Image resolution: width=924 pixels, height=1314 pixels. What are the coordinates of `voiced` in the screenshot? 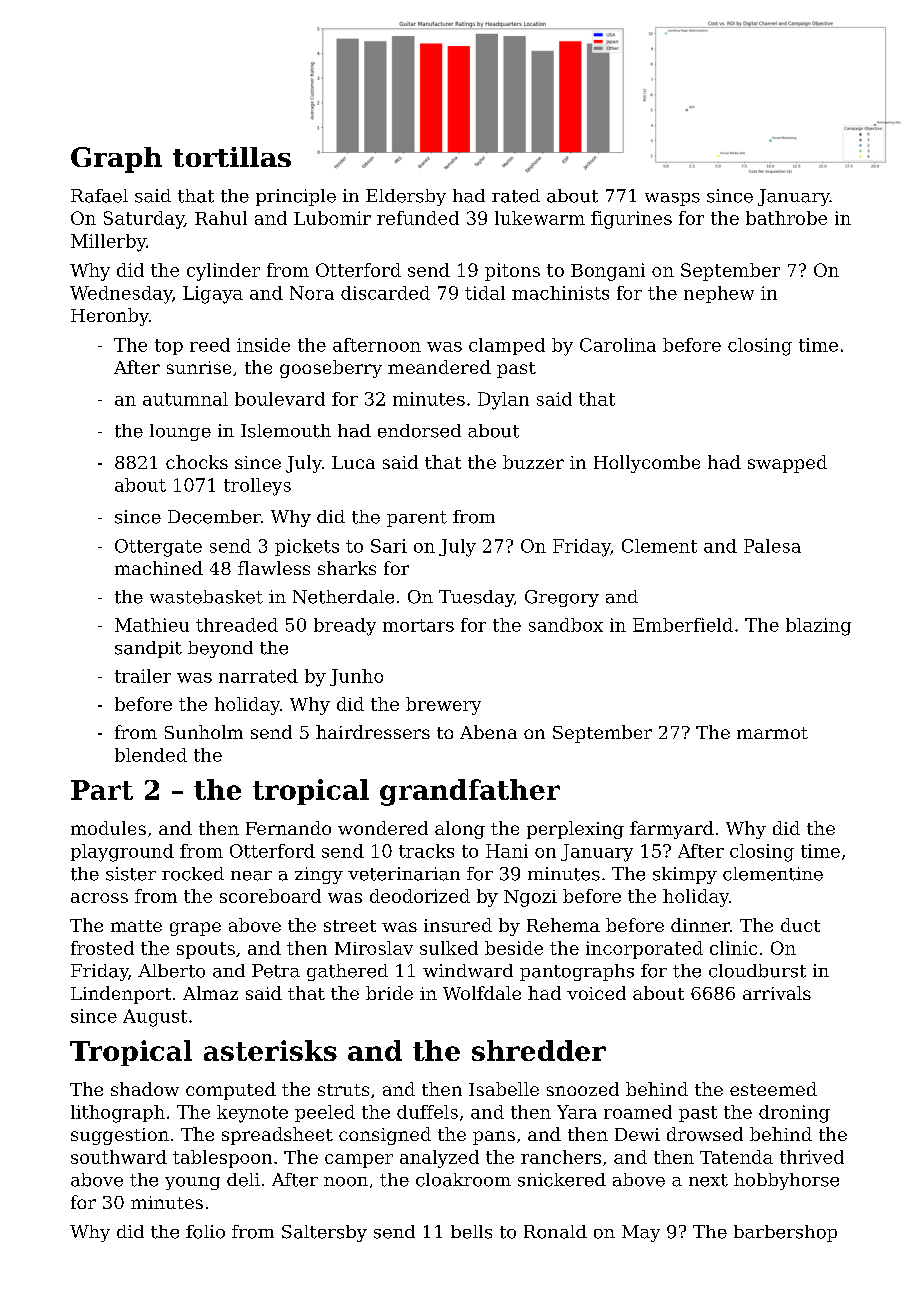 It's located at (596, 993).
